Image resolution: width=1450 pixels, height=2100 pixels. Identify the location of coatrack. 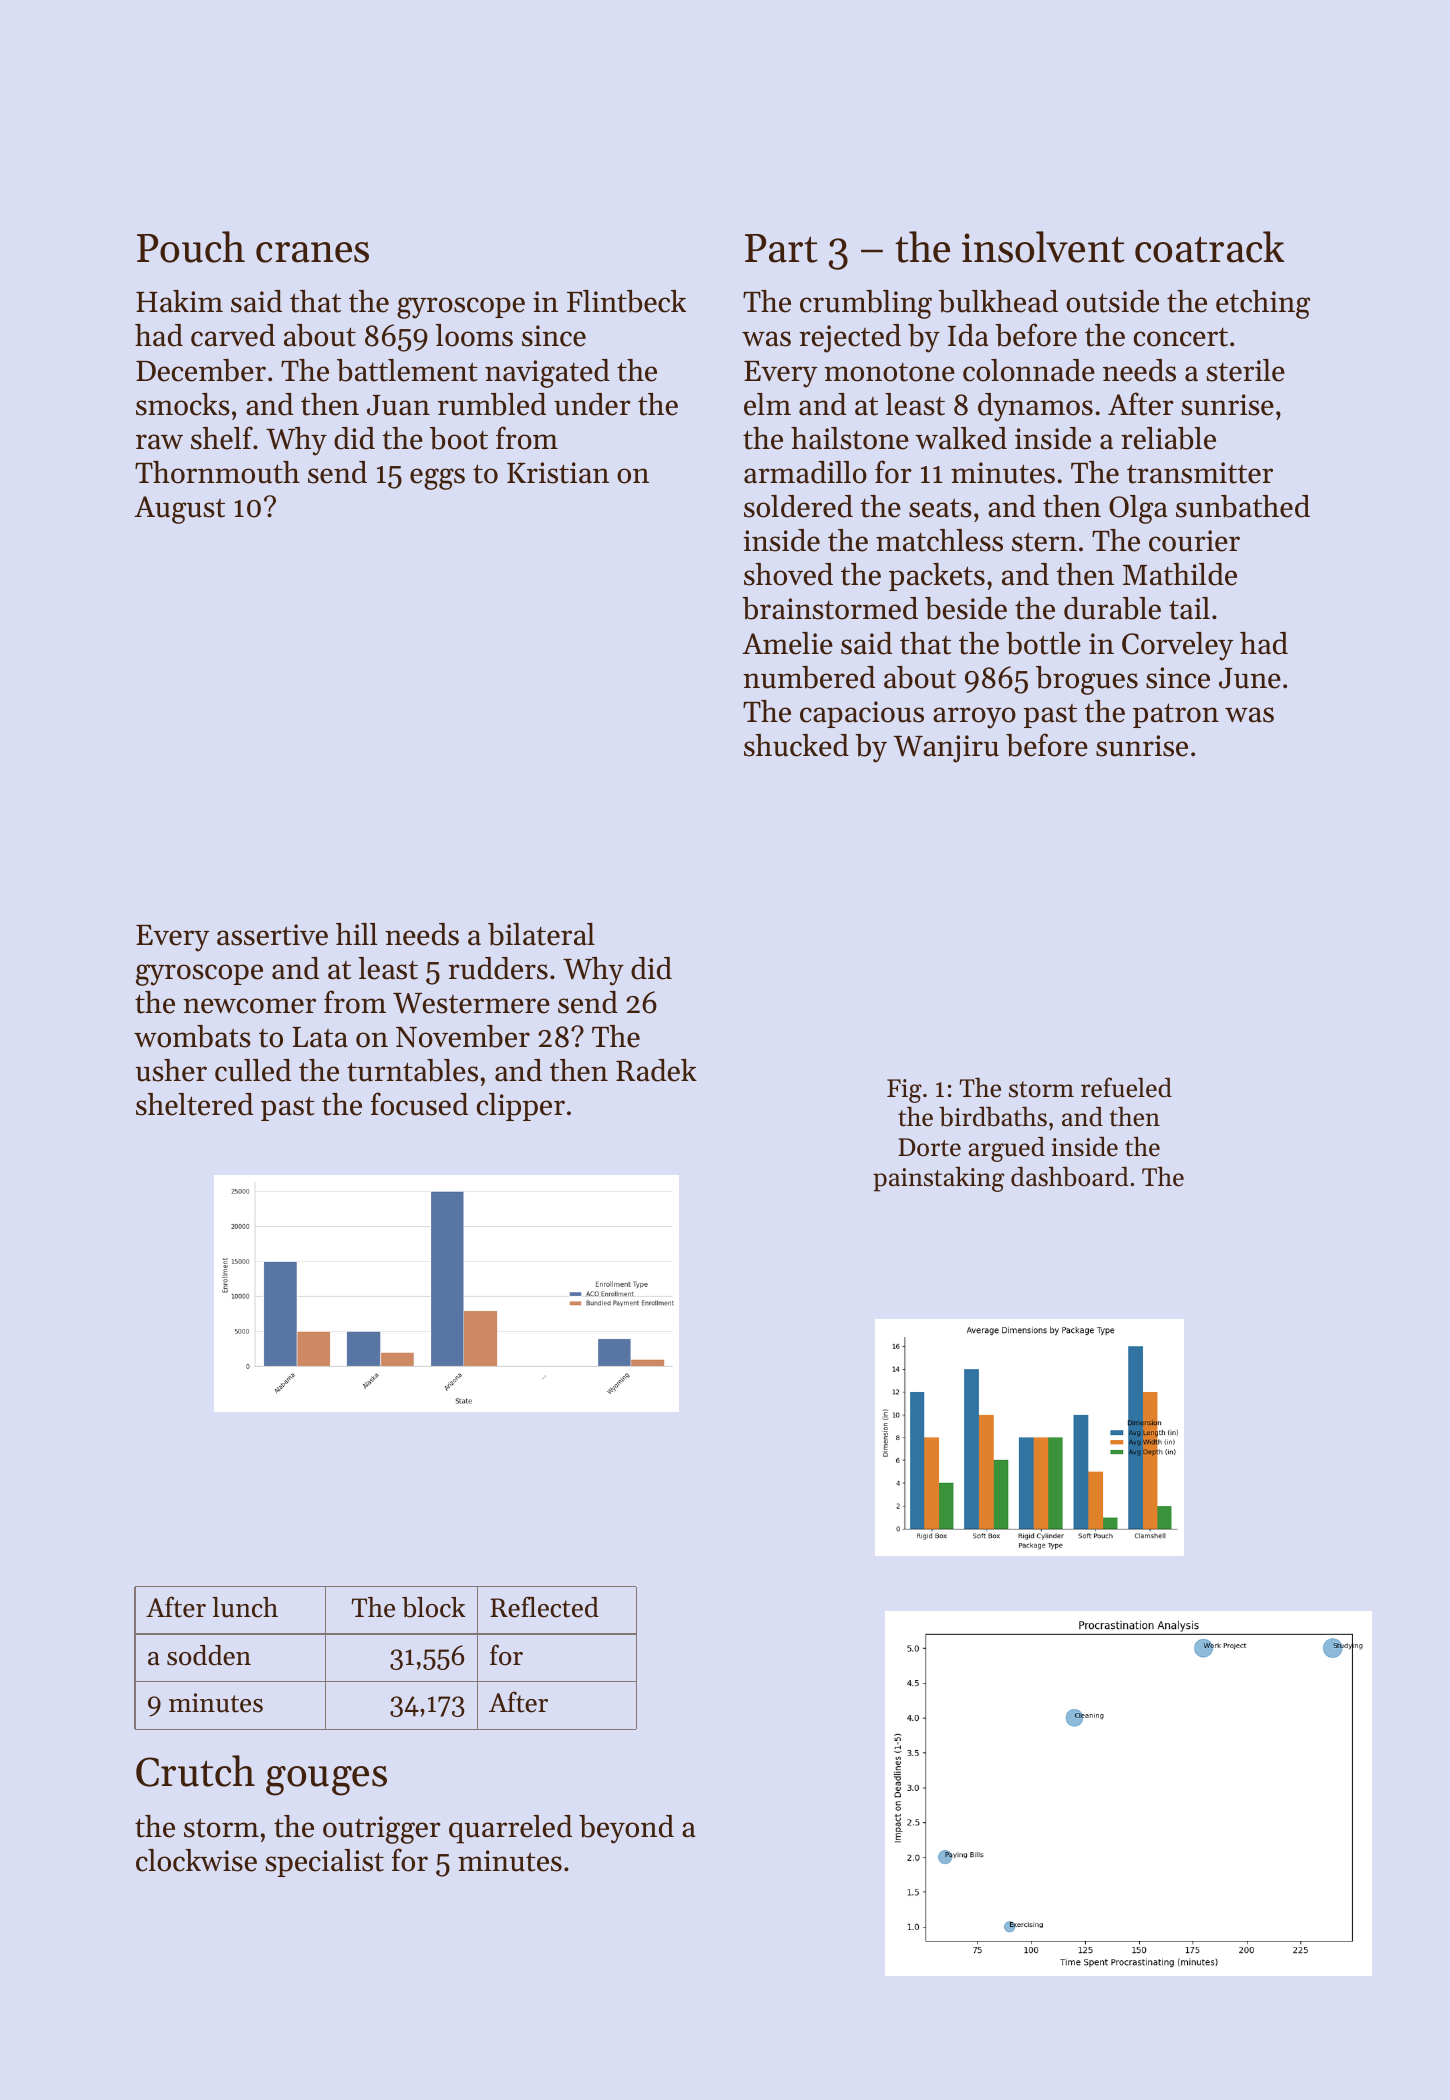
(1209, 247).
